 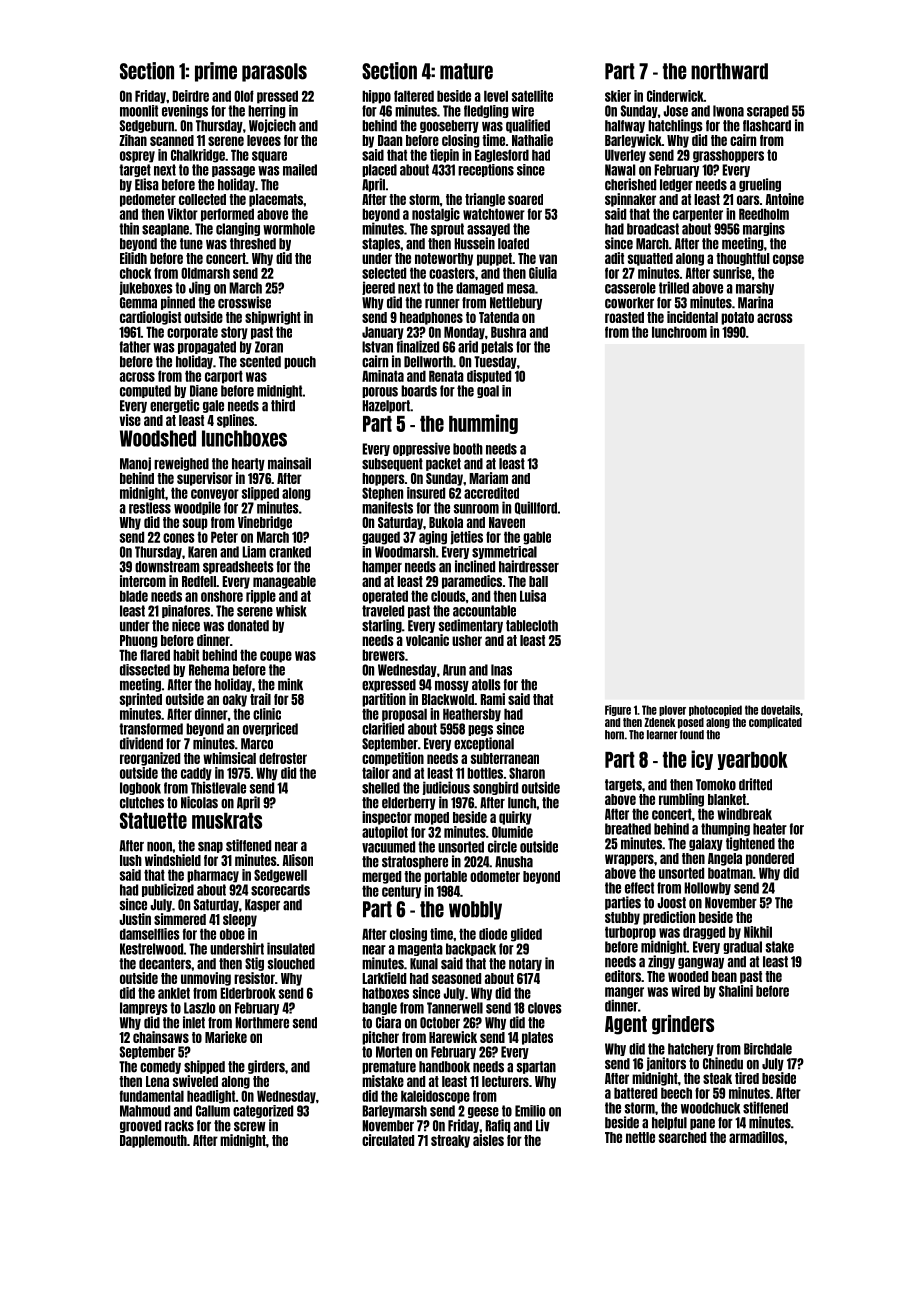 What do you see at coordinates (139, 641) in the screenshot?
I see `Phuong` at bounding box center [139, 641].
